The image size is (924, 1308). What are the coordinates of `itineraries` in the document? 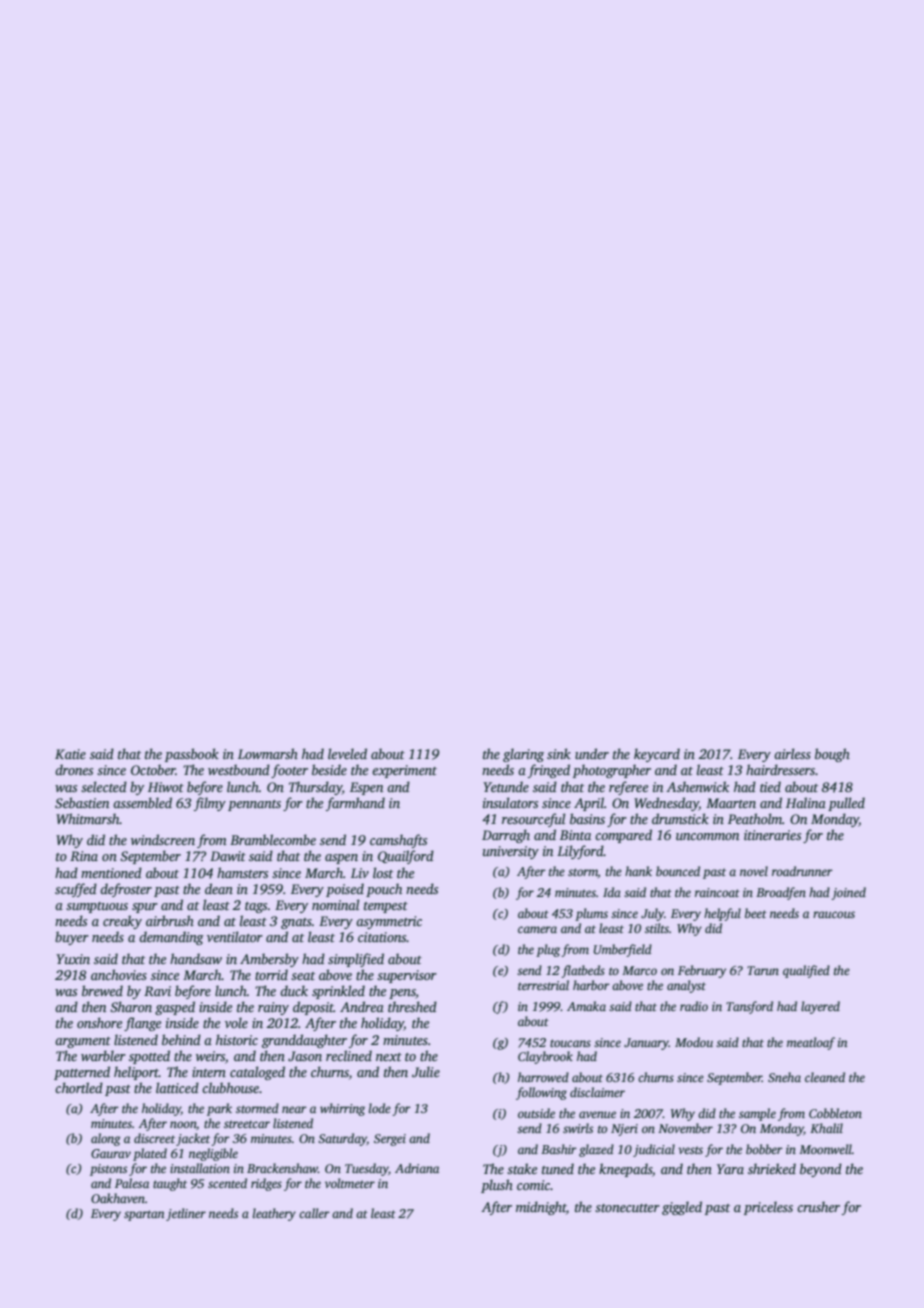 It's located at (772, 835).
